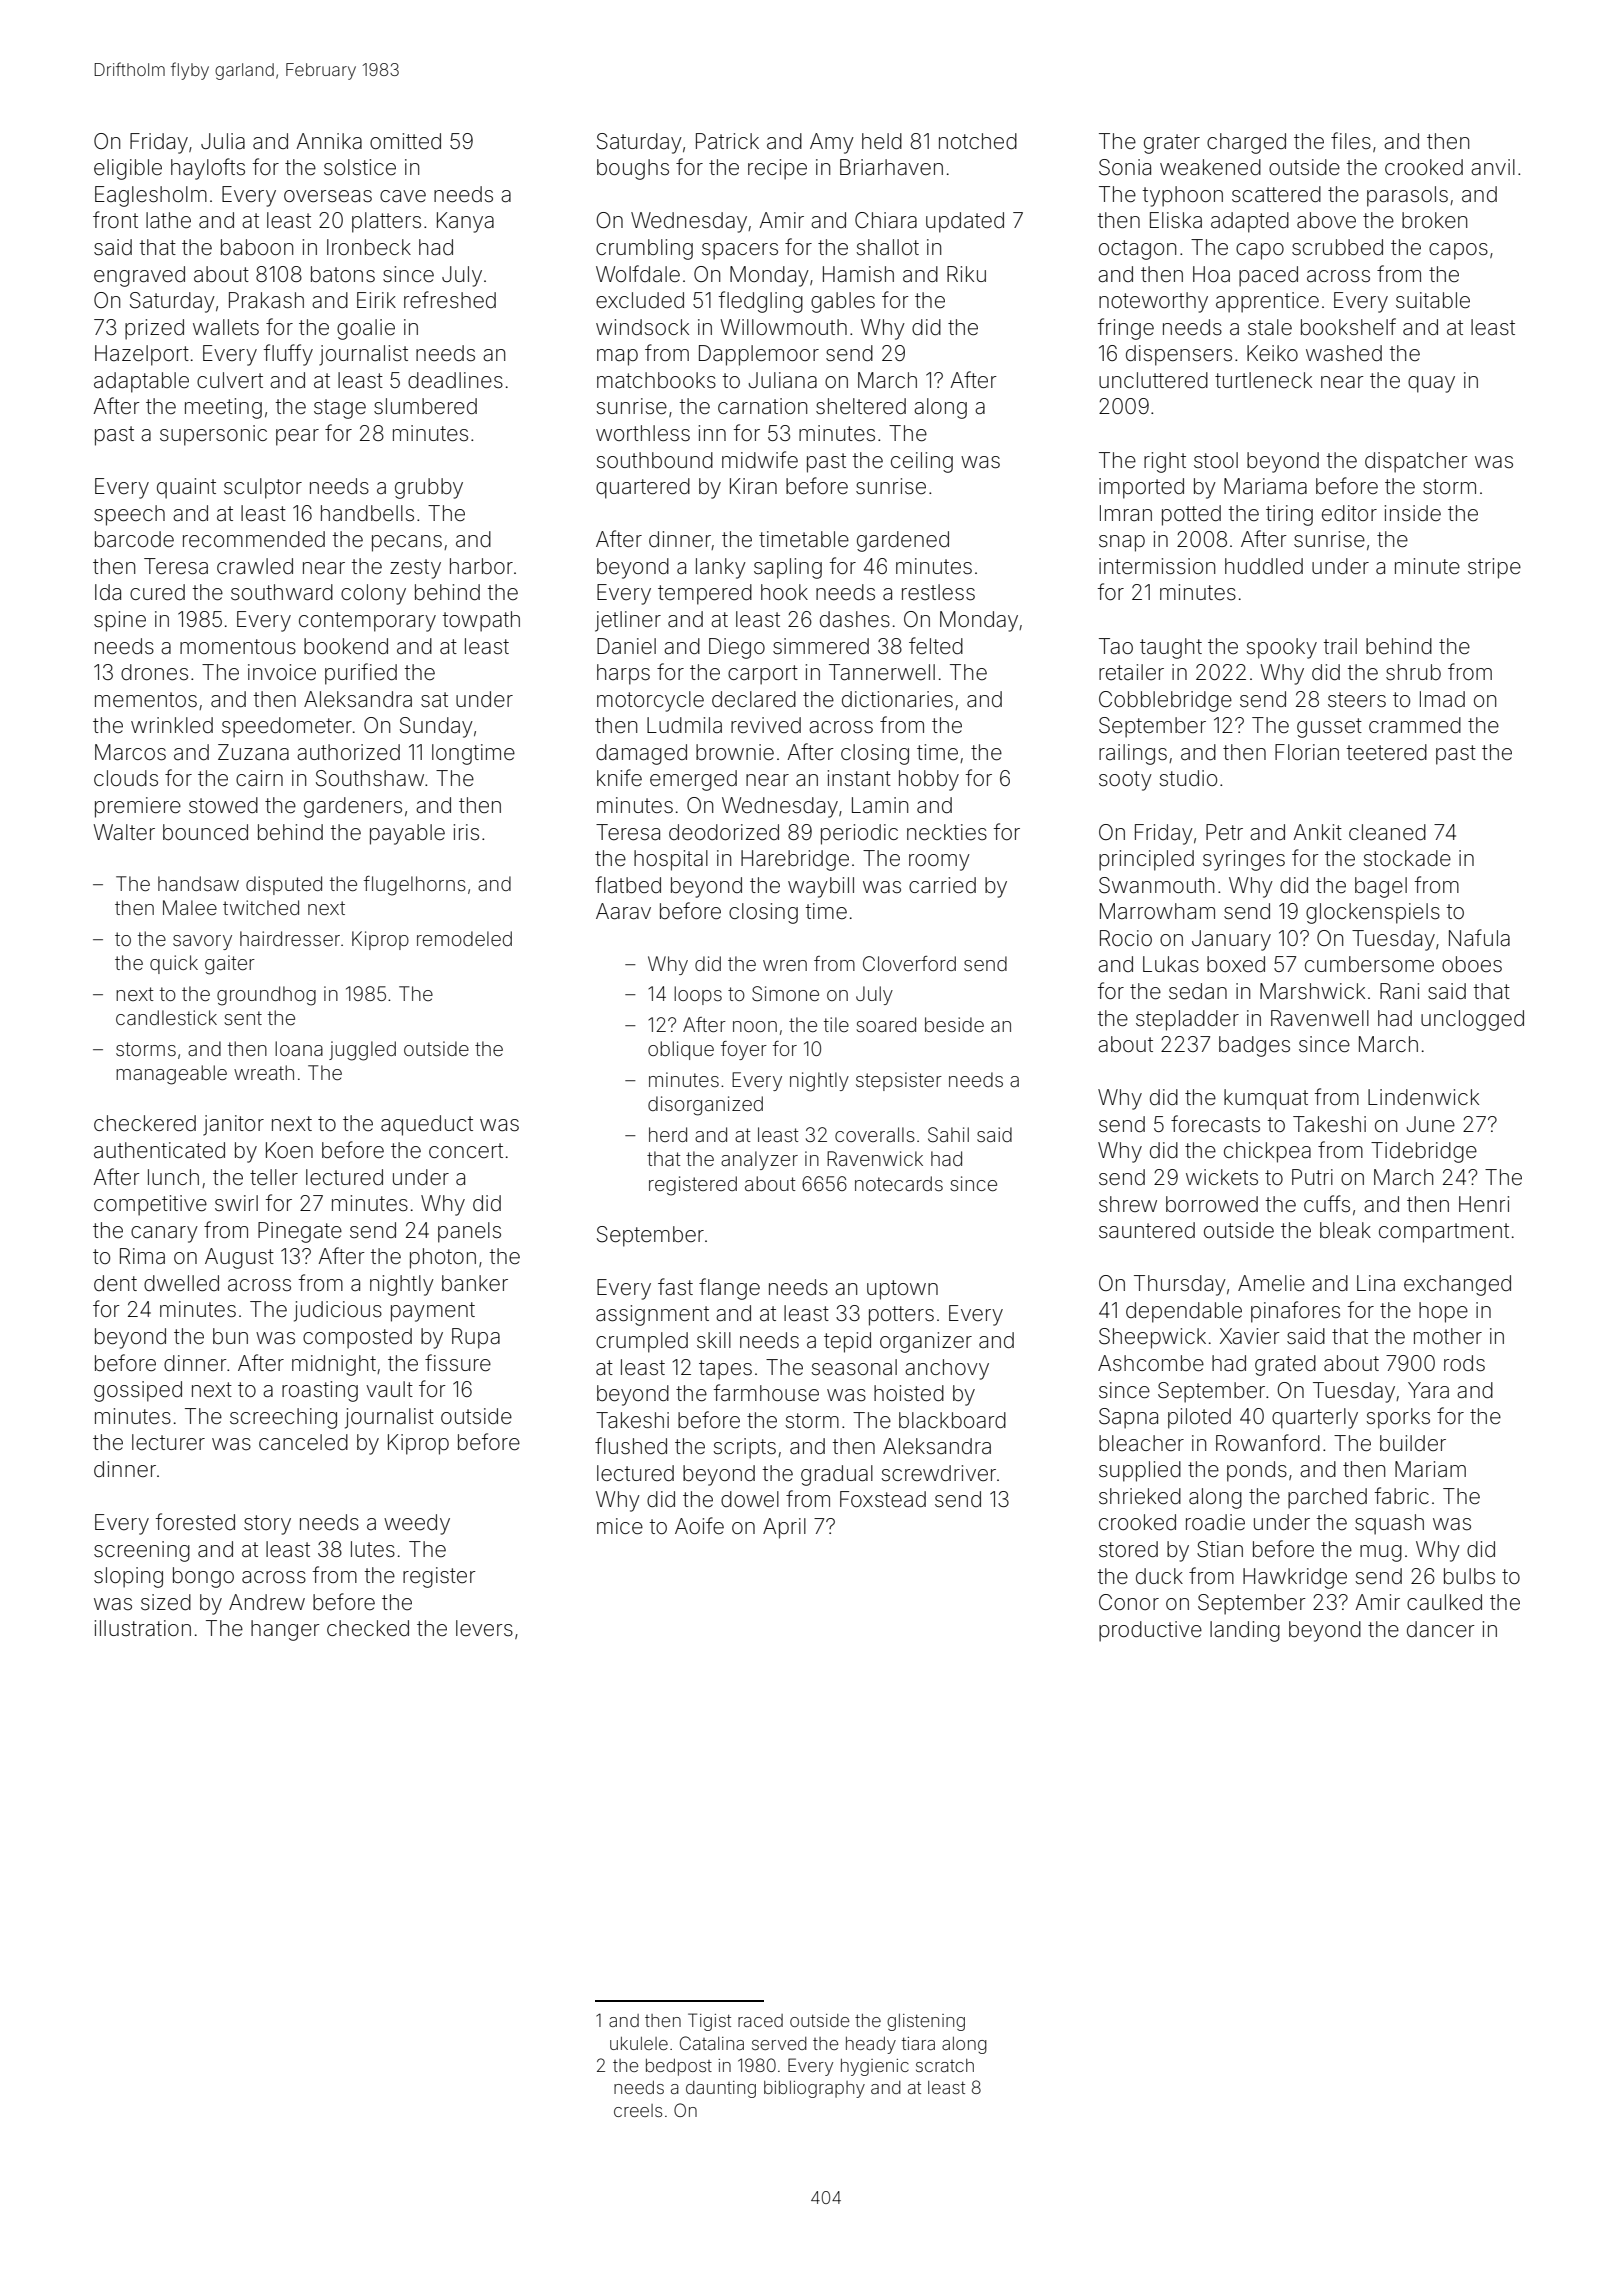 The height and width of the screenshot is (2292, 1620). What do you see at coordinates (709, 2022) in the screenshot?
I see `Tigist` at bounding box center [709, 2022].
